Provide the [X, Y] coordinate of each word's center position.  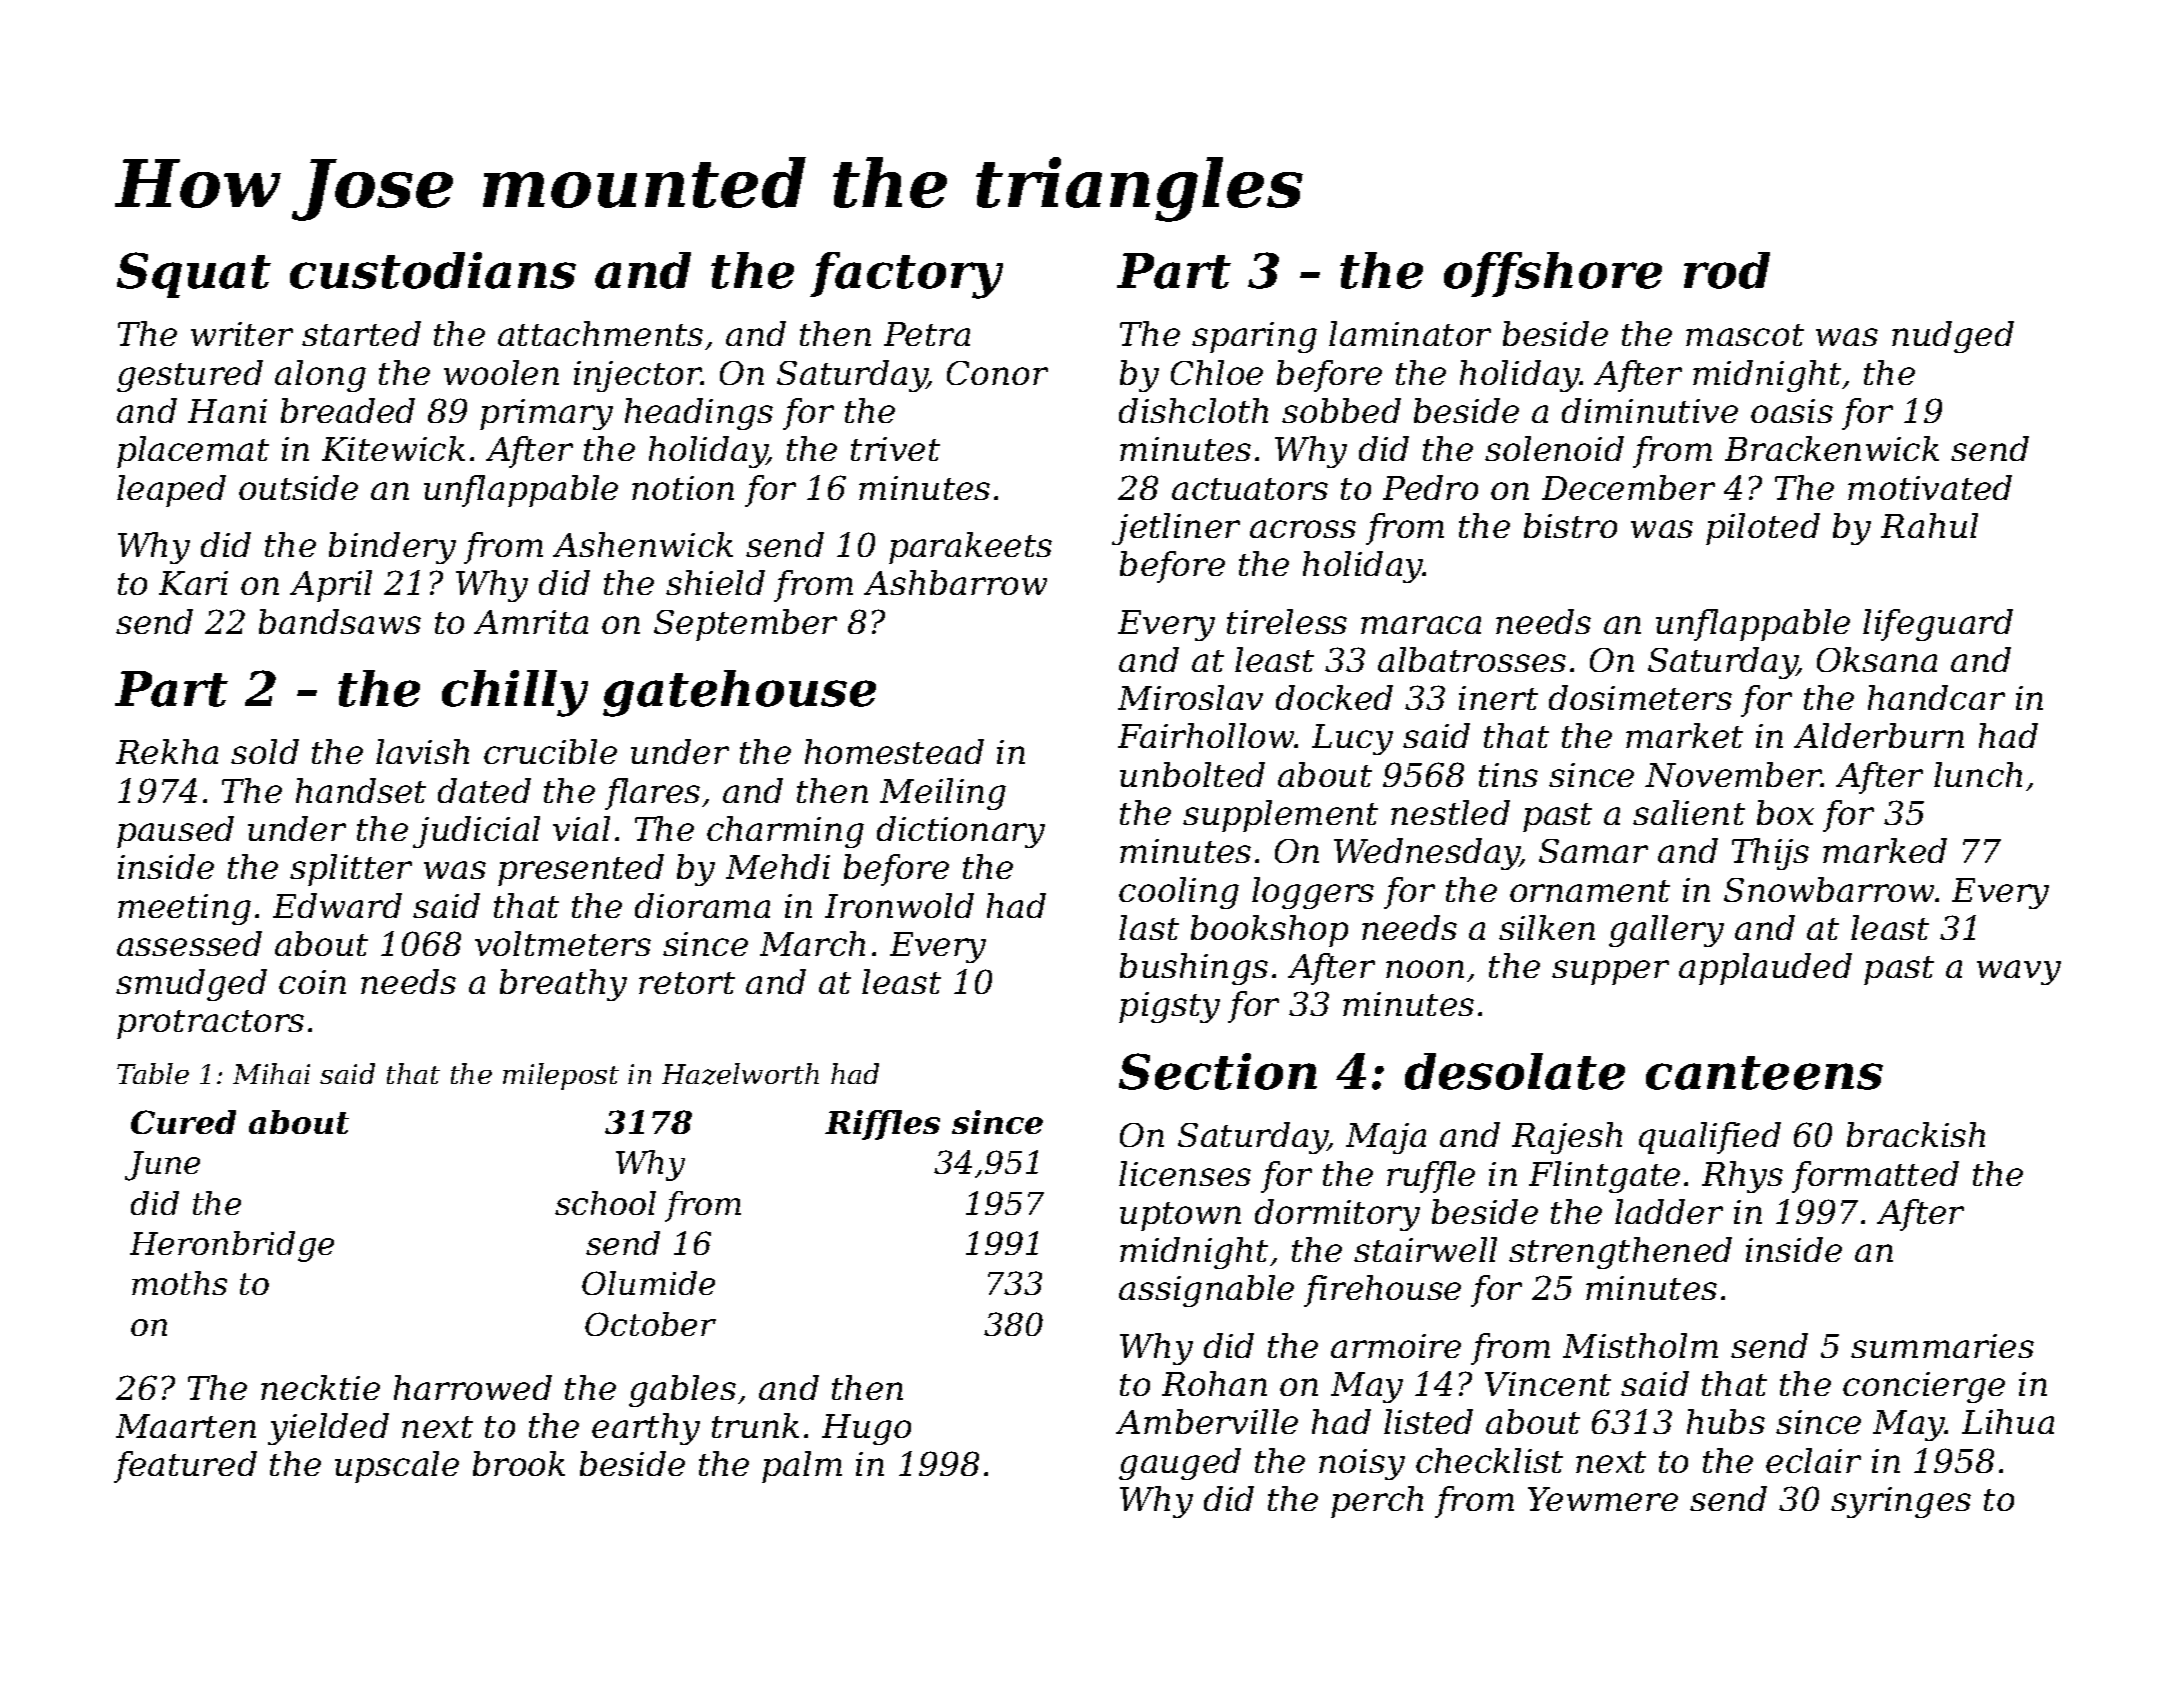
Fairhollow [1206, 735]
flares [652, 794]
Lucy [1352, 739]
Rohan [1214, 1383]
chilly [515, 693]
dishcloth [1193, 410]
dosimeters [1640, 697]
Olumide [648, 1283]
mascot [1745, 335]
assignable [1206, 1291]
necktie [320, 1387]
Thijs [1770, 854]
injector [637, 376]
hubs [1726, 1421]
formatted [1875, 1177]
